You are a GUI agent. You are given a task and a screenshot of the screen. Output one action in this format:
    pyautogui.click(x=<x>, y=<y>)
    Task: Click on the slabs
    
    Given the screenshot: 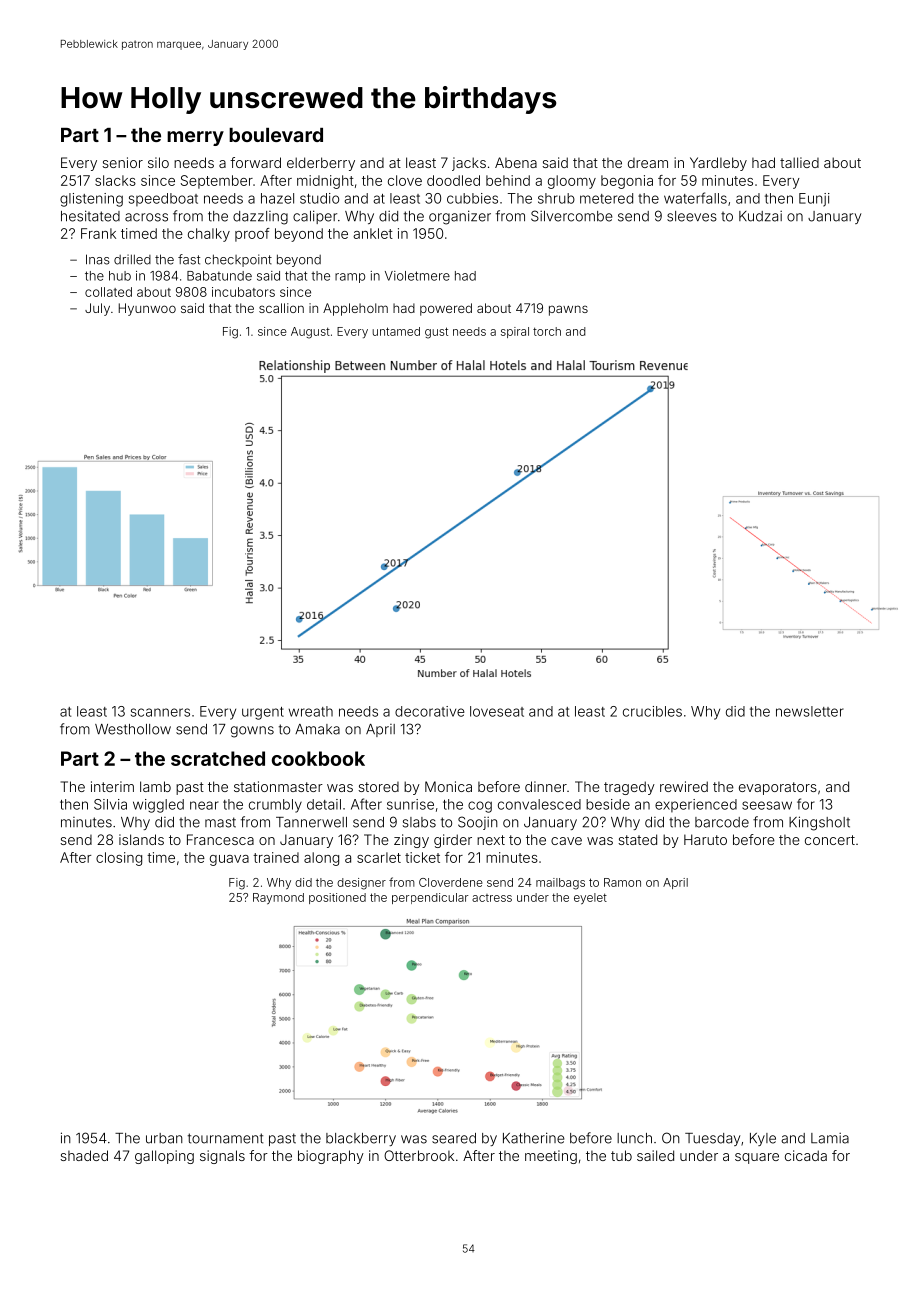 What is the action you would take?
    pyautogui.click(x=419, y=822)
